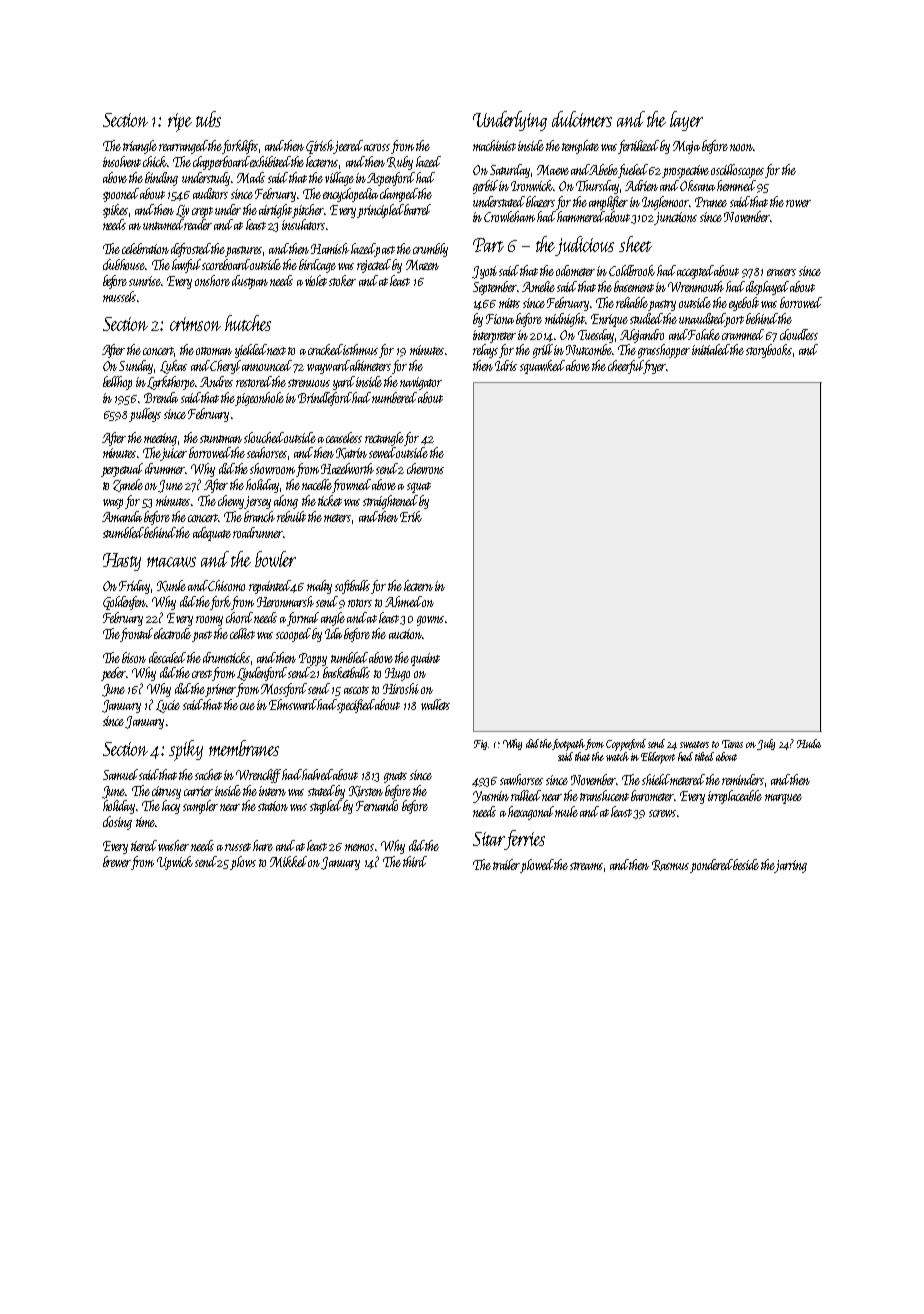 This document has height=1314, width=924. What do you see at coordinates (221, 439) in the document?
I see `stuntman` at bounding box center [221, 439].
